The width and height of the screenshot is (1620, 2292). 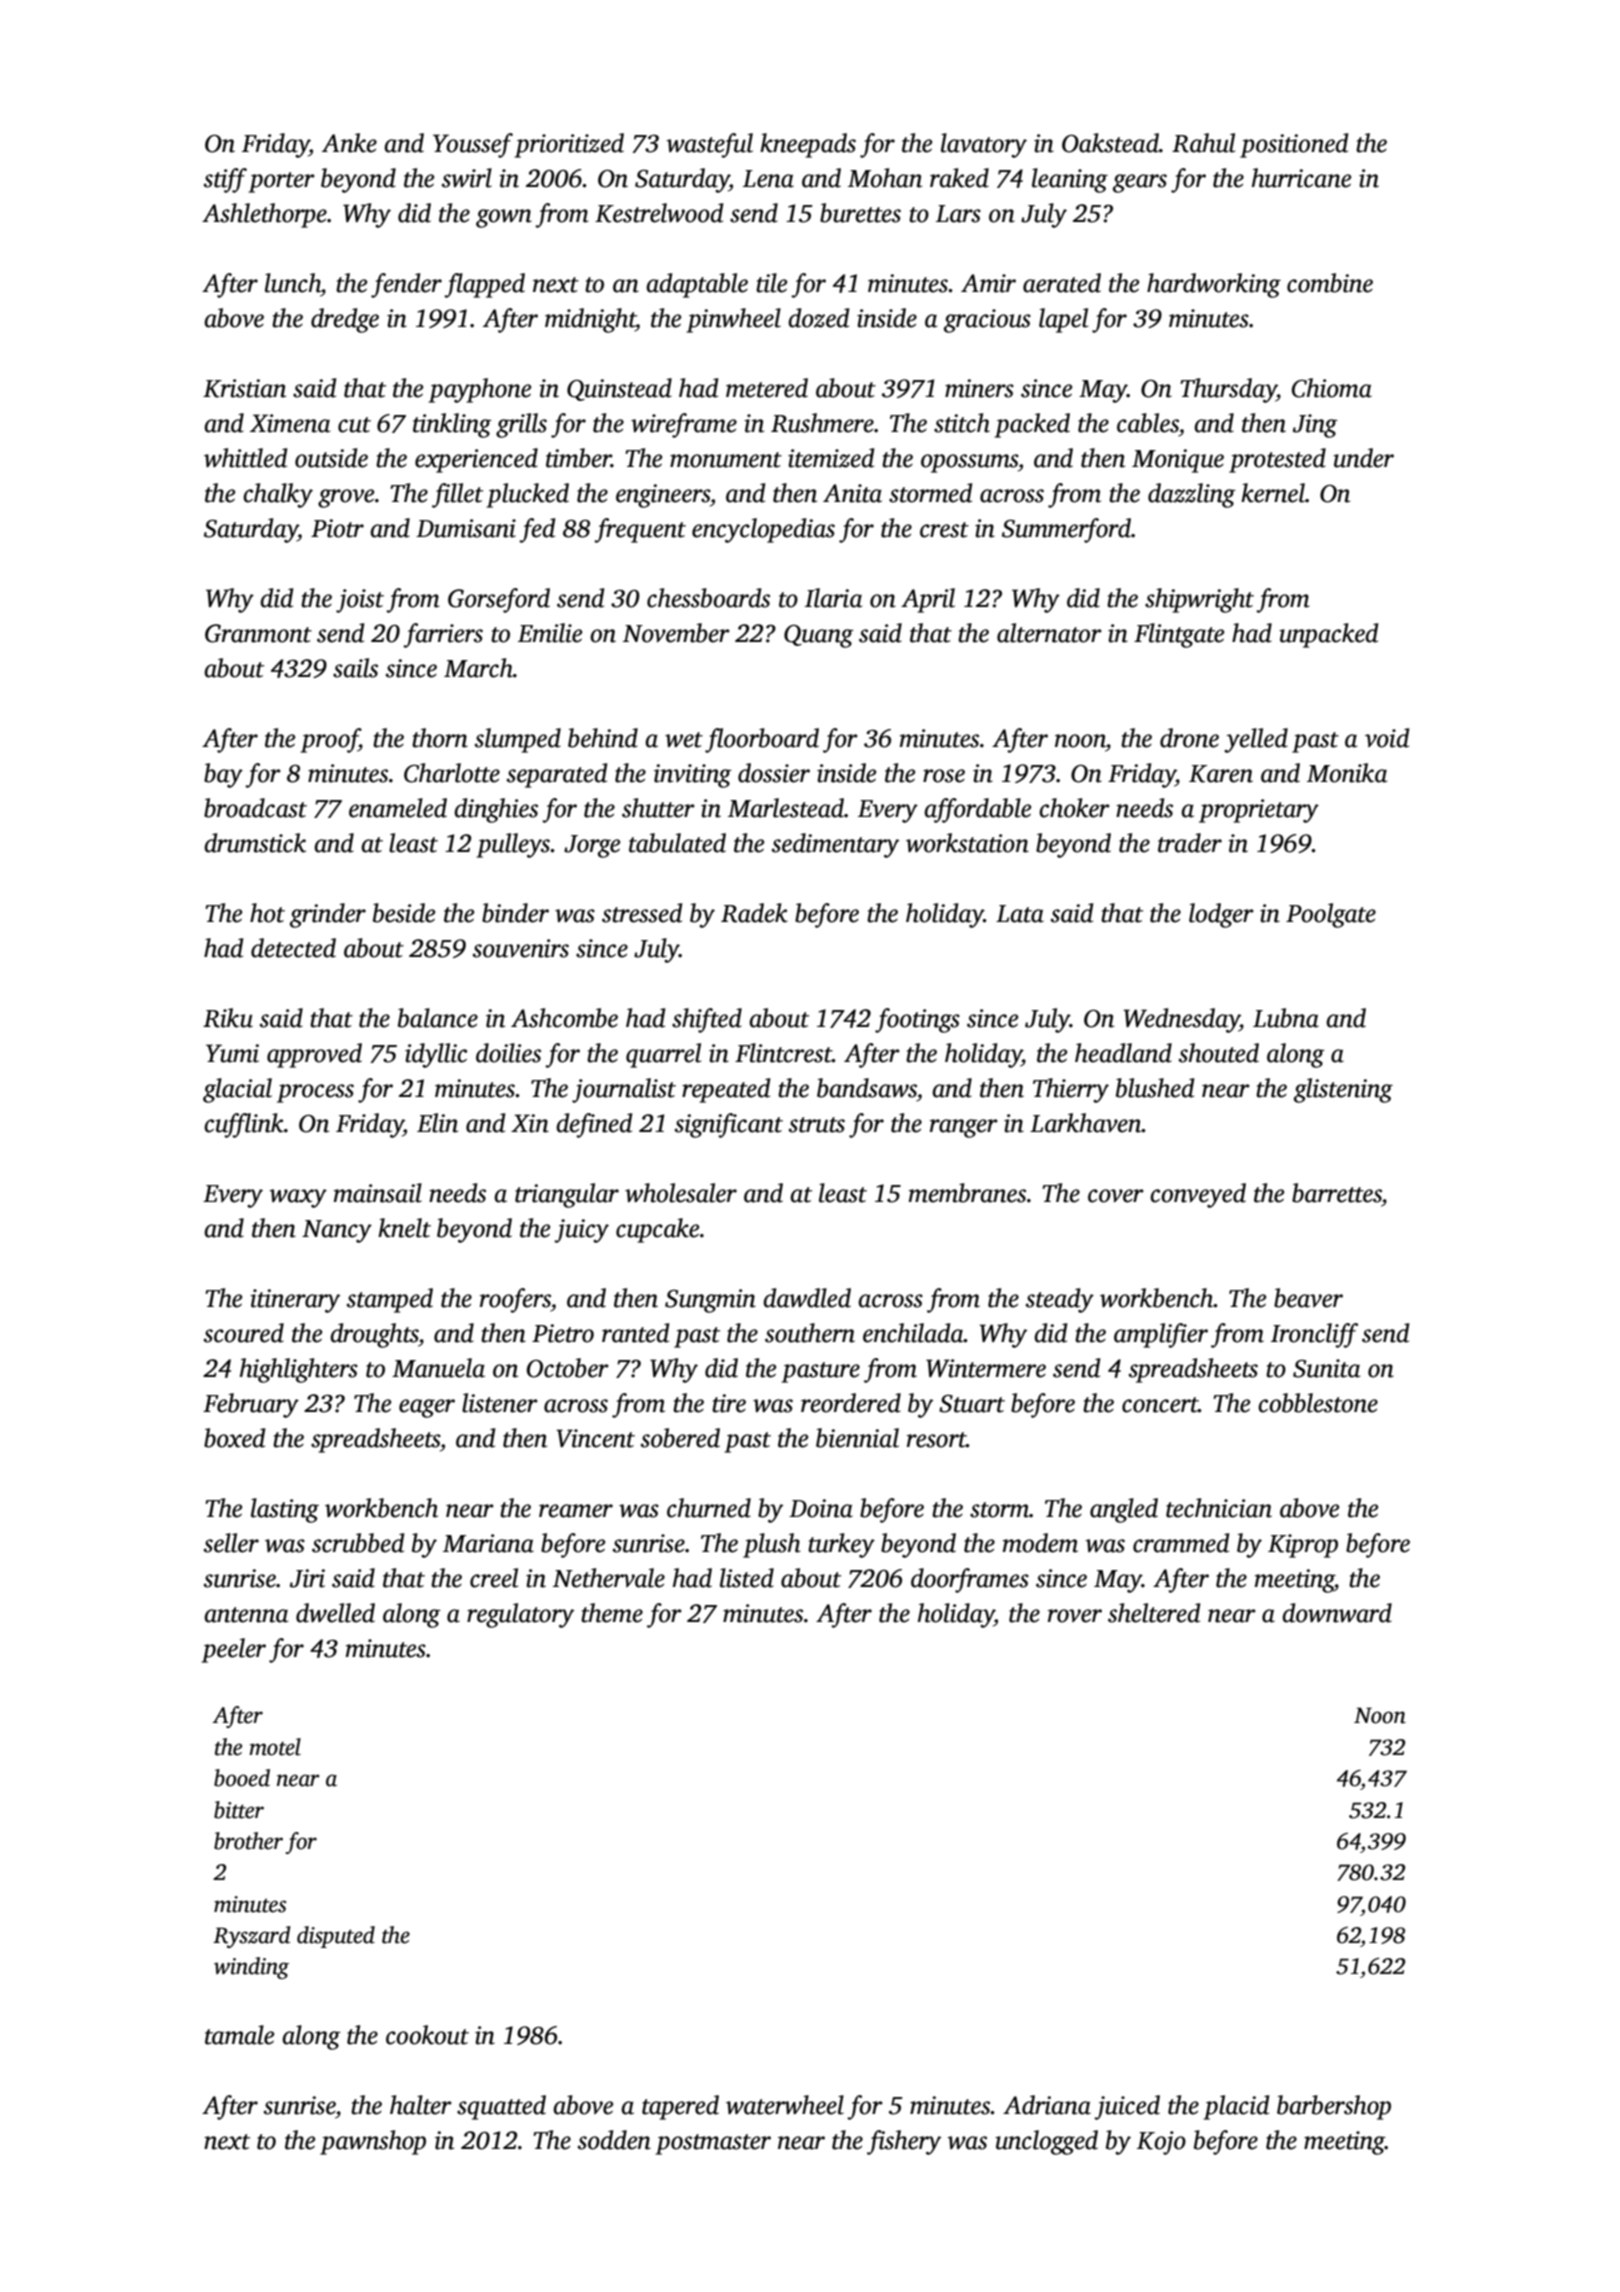 I want to click on dredge, so click(x=345, y=320).
